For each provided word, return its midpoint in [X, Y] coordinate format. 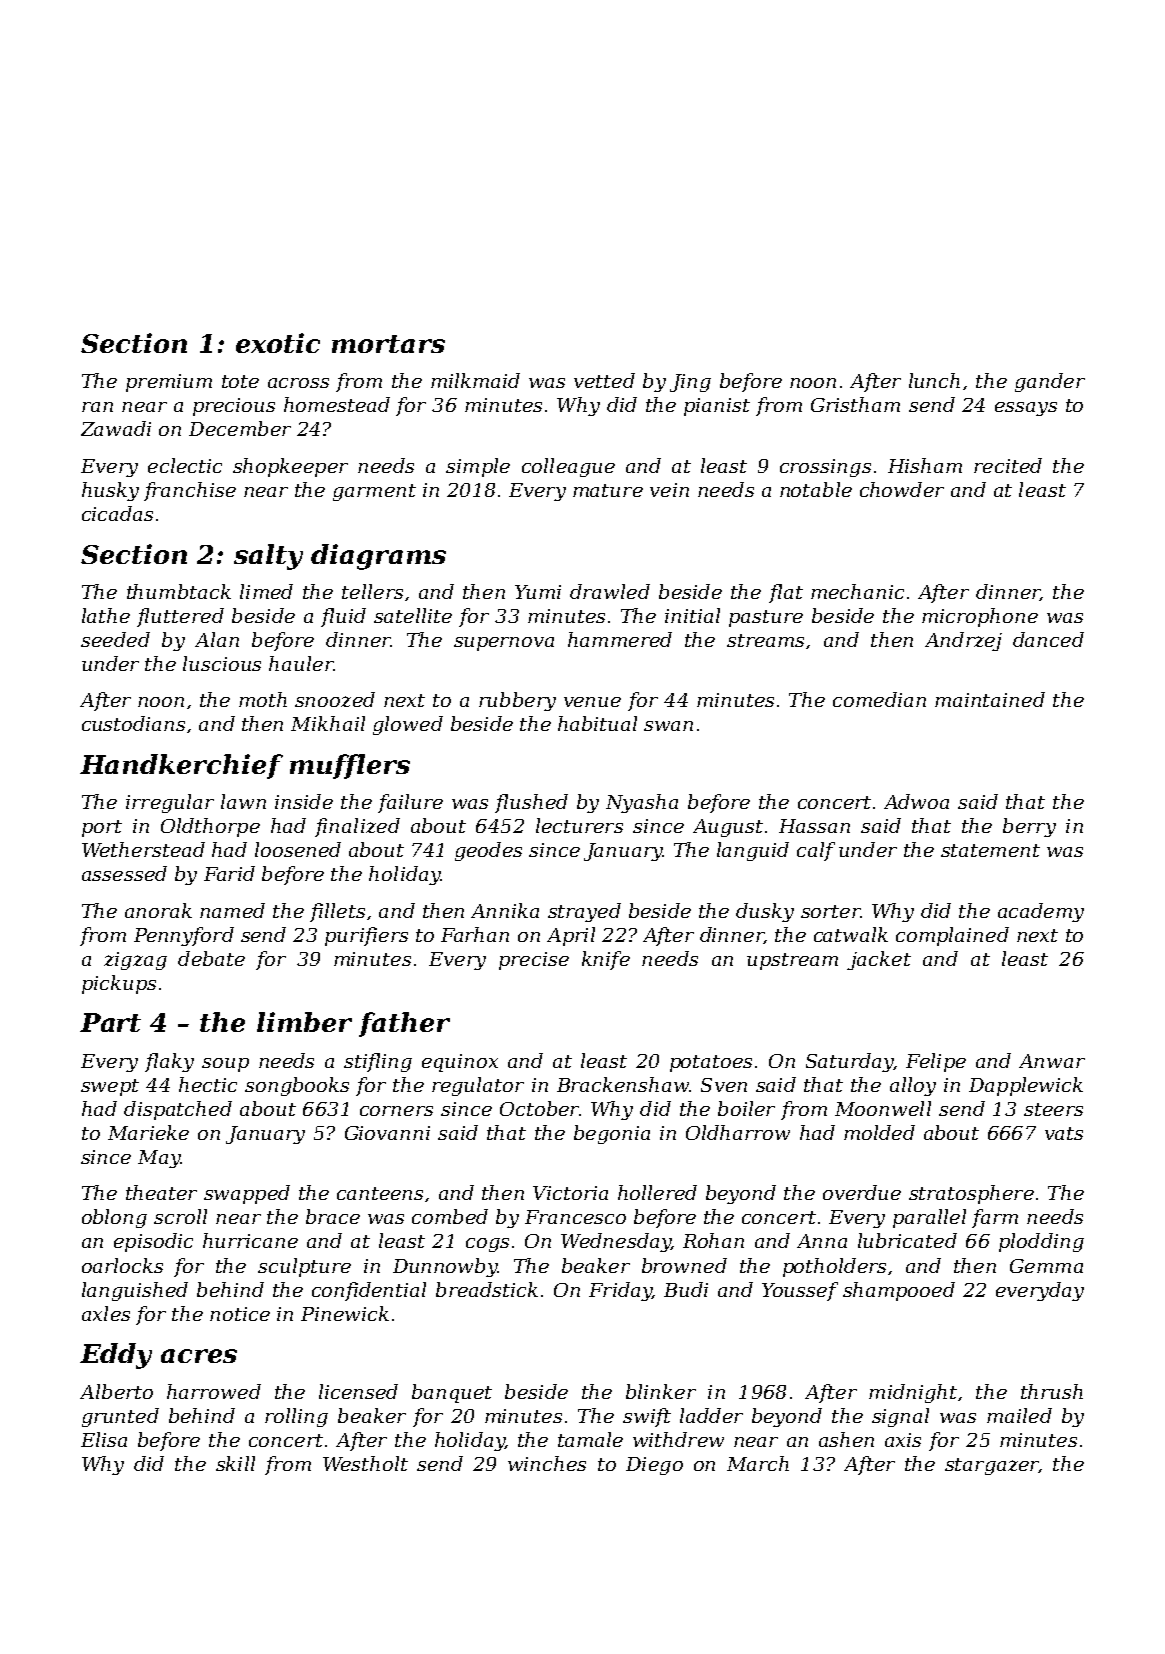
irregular [170, 803]
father [404, 1024]
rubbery [517, 701]
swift [647, 1417]
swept [110, 1087]
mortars [388, 344]
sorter [831, 911]
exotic [278, 343]
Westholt [365, 1463]
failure [410, 803]
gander [1050, 382]
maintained [990, 699]
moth [263, 699]
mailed [1019, 1415]
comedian [879, 699]
